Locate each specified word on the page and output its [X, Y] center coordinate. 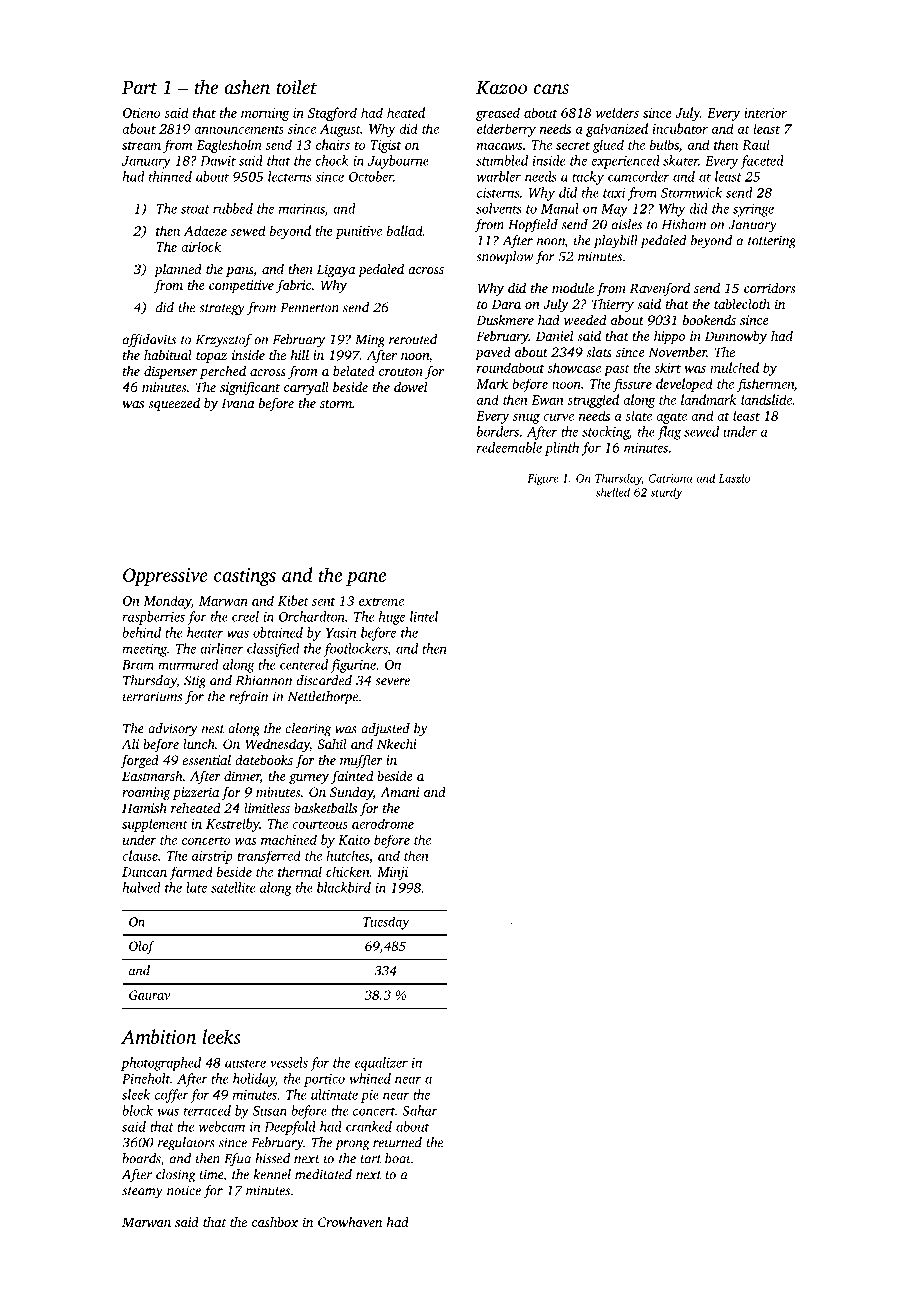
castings [245, 577]
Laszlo [734, 478]
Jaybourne [398, 162]
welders [617, 112]
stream [141, 146]
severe [392, 682]
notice [184, 1190]
